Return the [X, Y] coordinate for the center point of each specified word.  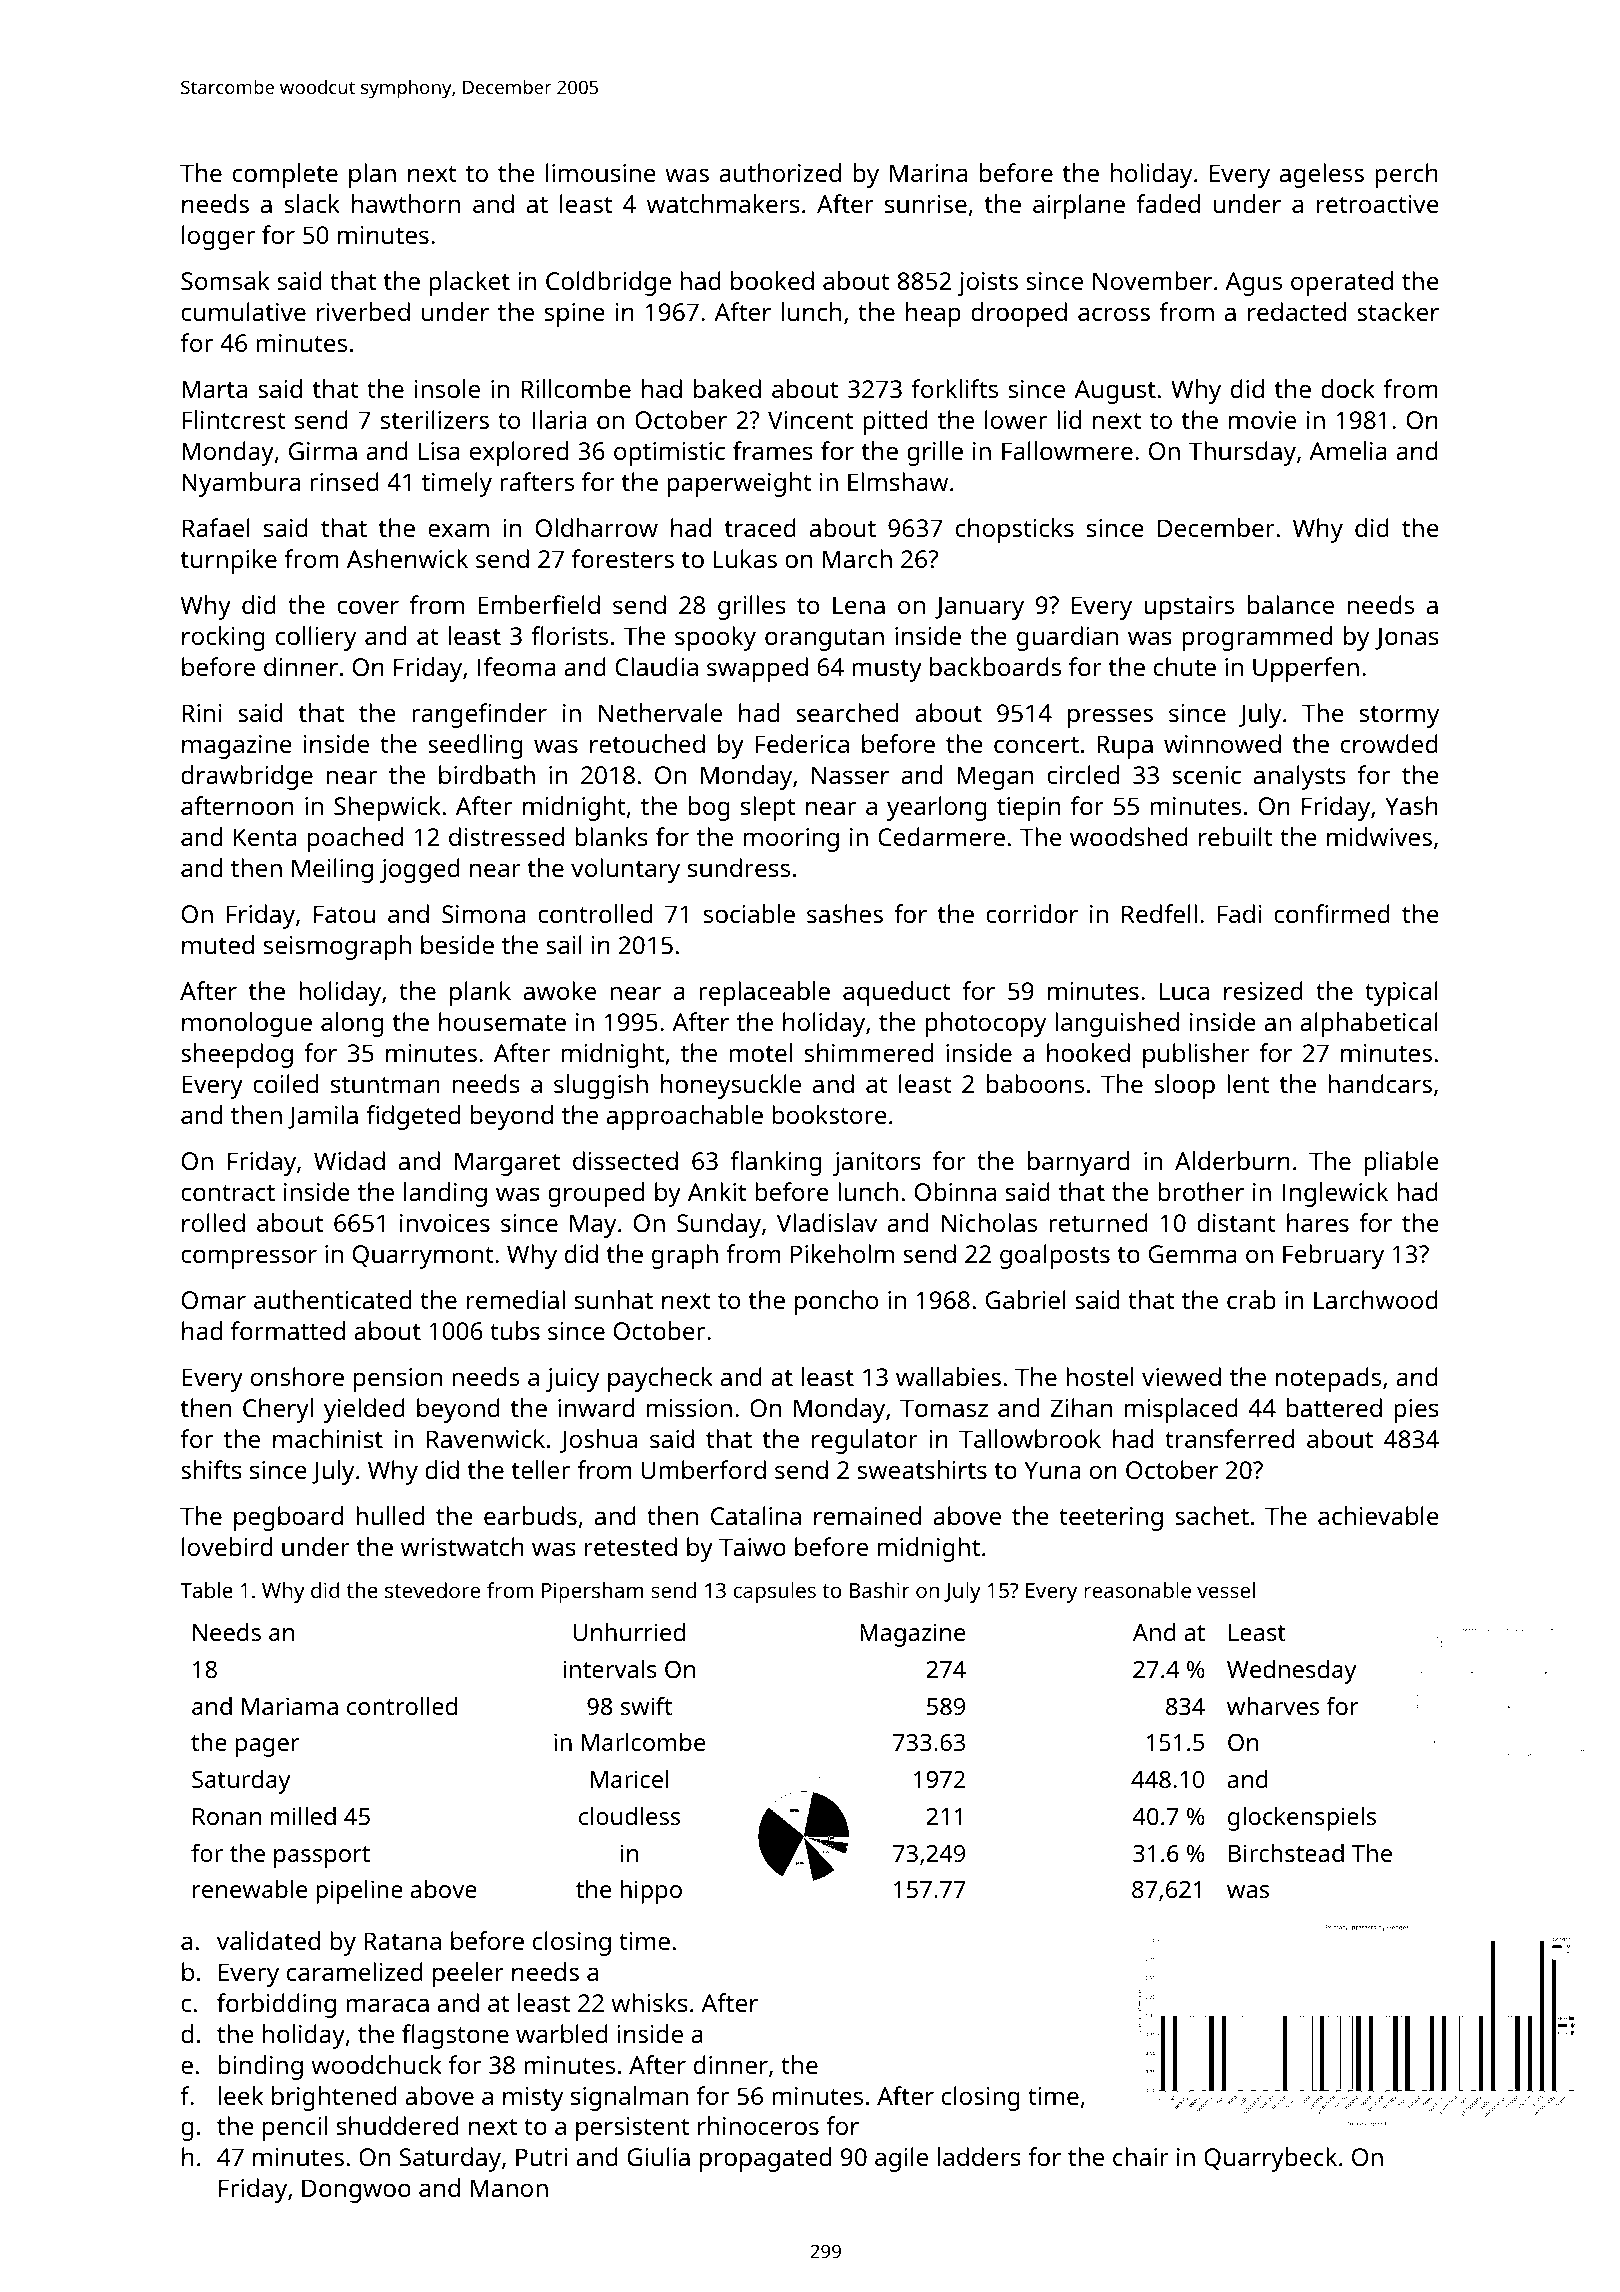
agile [901, 2159]
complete [285, 175]
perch [1406, 175]
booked [772, 280]
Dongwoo [356, 2191]
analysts [1300, 777]
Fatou [344, 914]
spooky [715, 638]
